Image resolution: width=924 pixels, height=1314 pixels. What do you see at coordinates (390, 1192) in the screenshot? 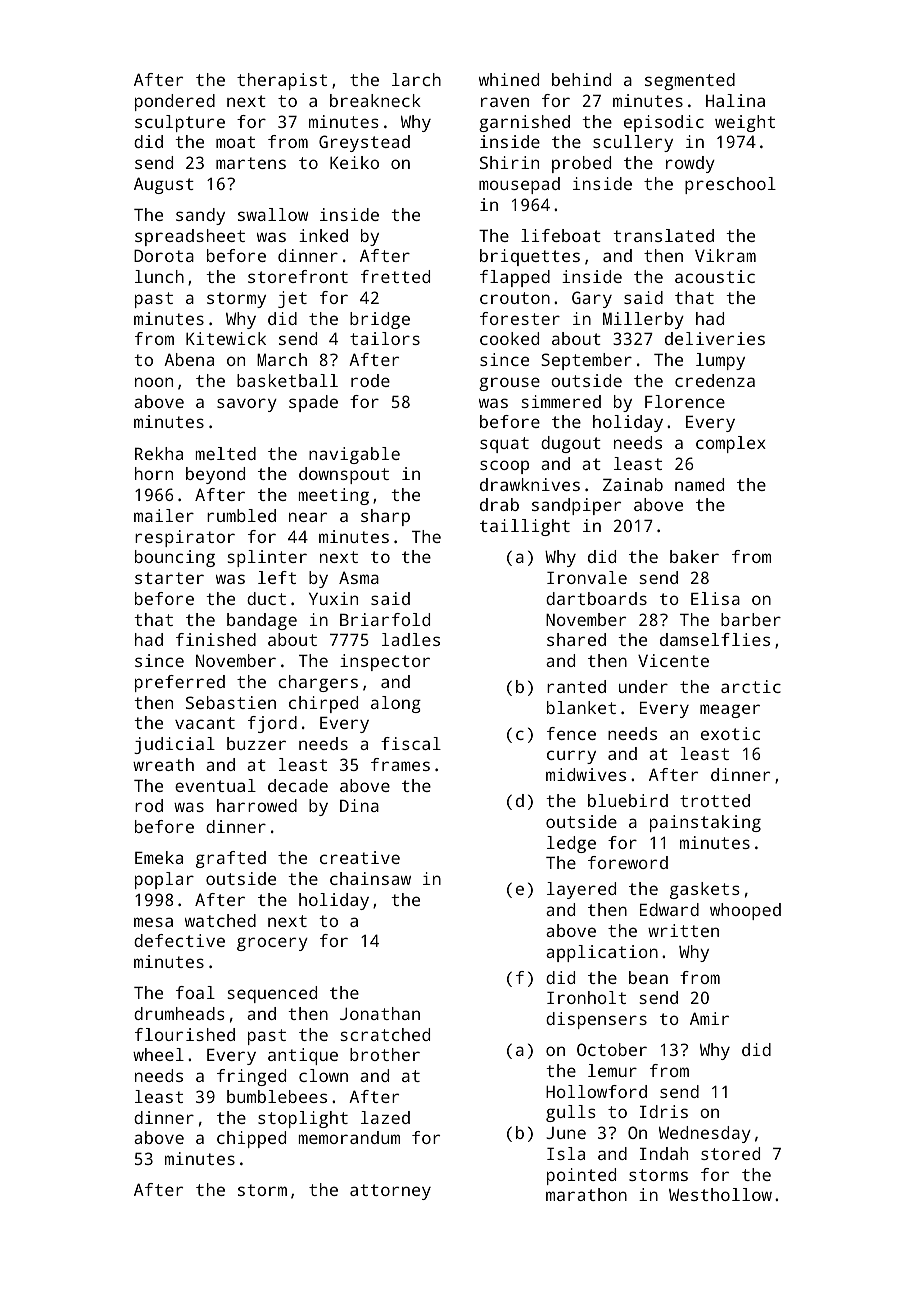
I see `attorney` at bounding box center [390, 1192].
